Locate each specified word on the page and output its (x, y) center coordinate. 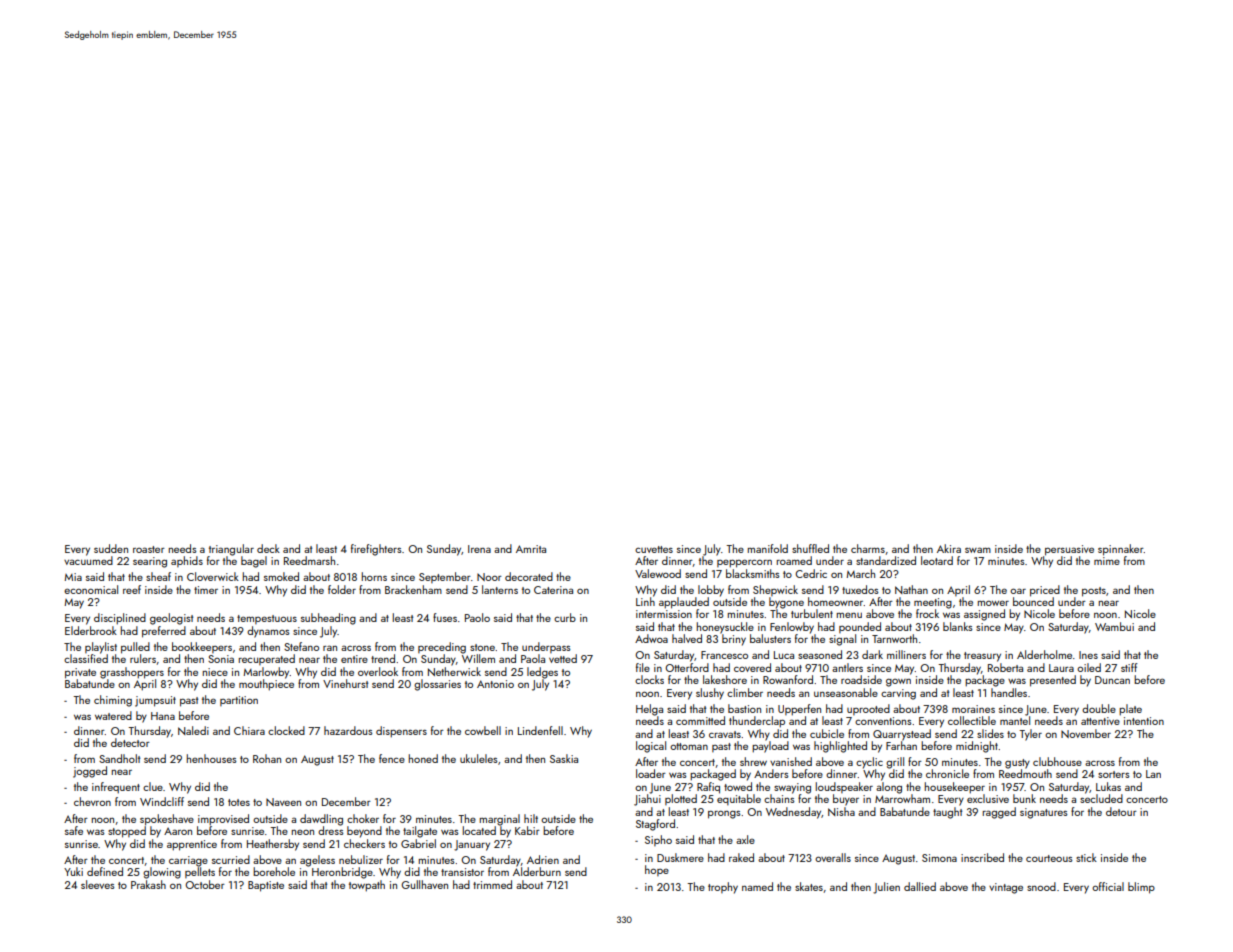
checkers (364, 843)
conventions (883, 721)
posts (1094, 592)
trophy (723, 888)
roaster (149, 549)
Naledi (193, 730)
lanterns (500, 589)
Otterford (687, 667)
